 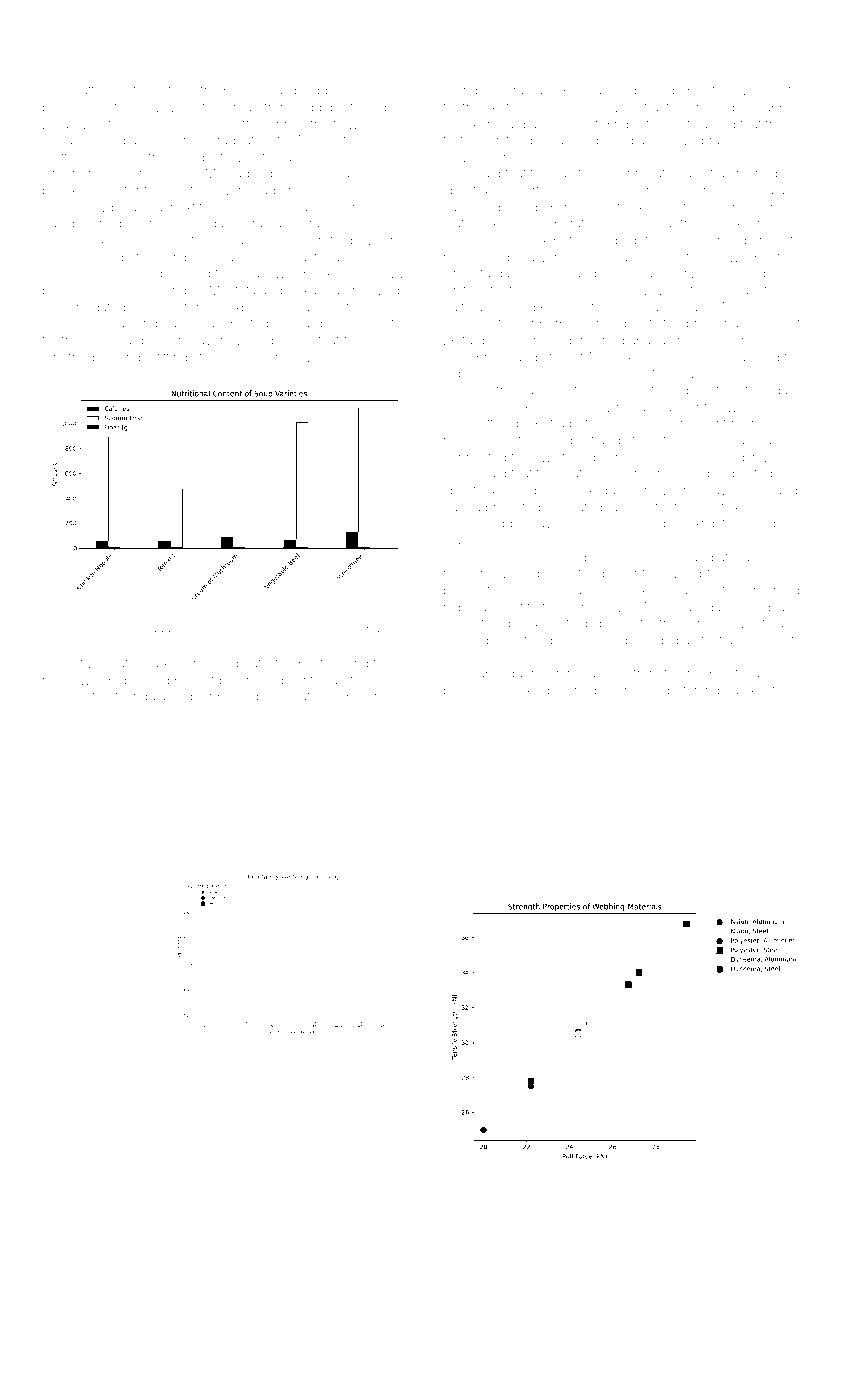 I want to click on Olga, so click(x=774, y=391).
